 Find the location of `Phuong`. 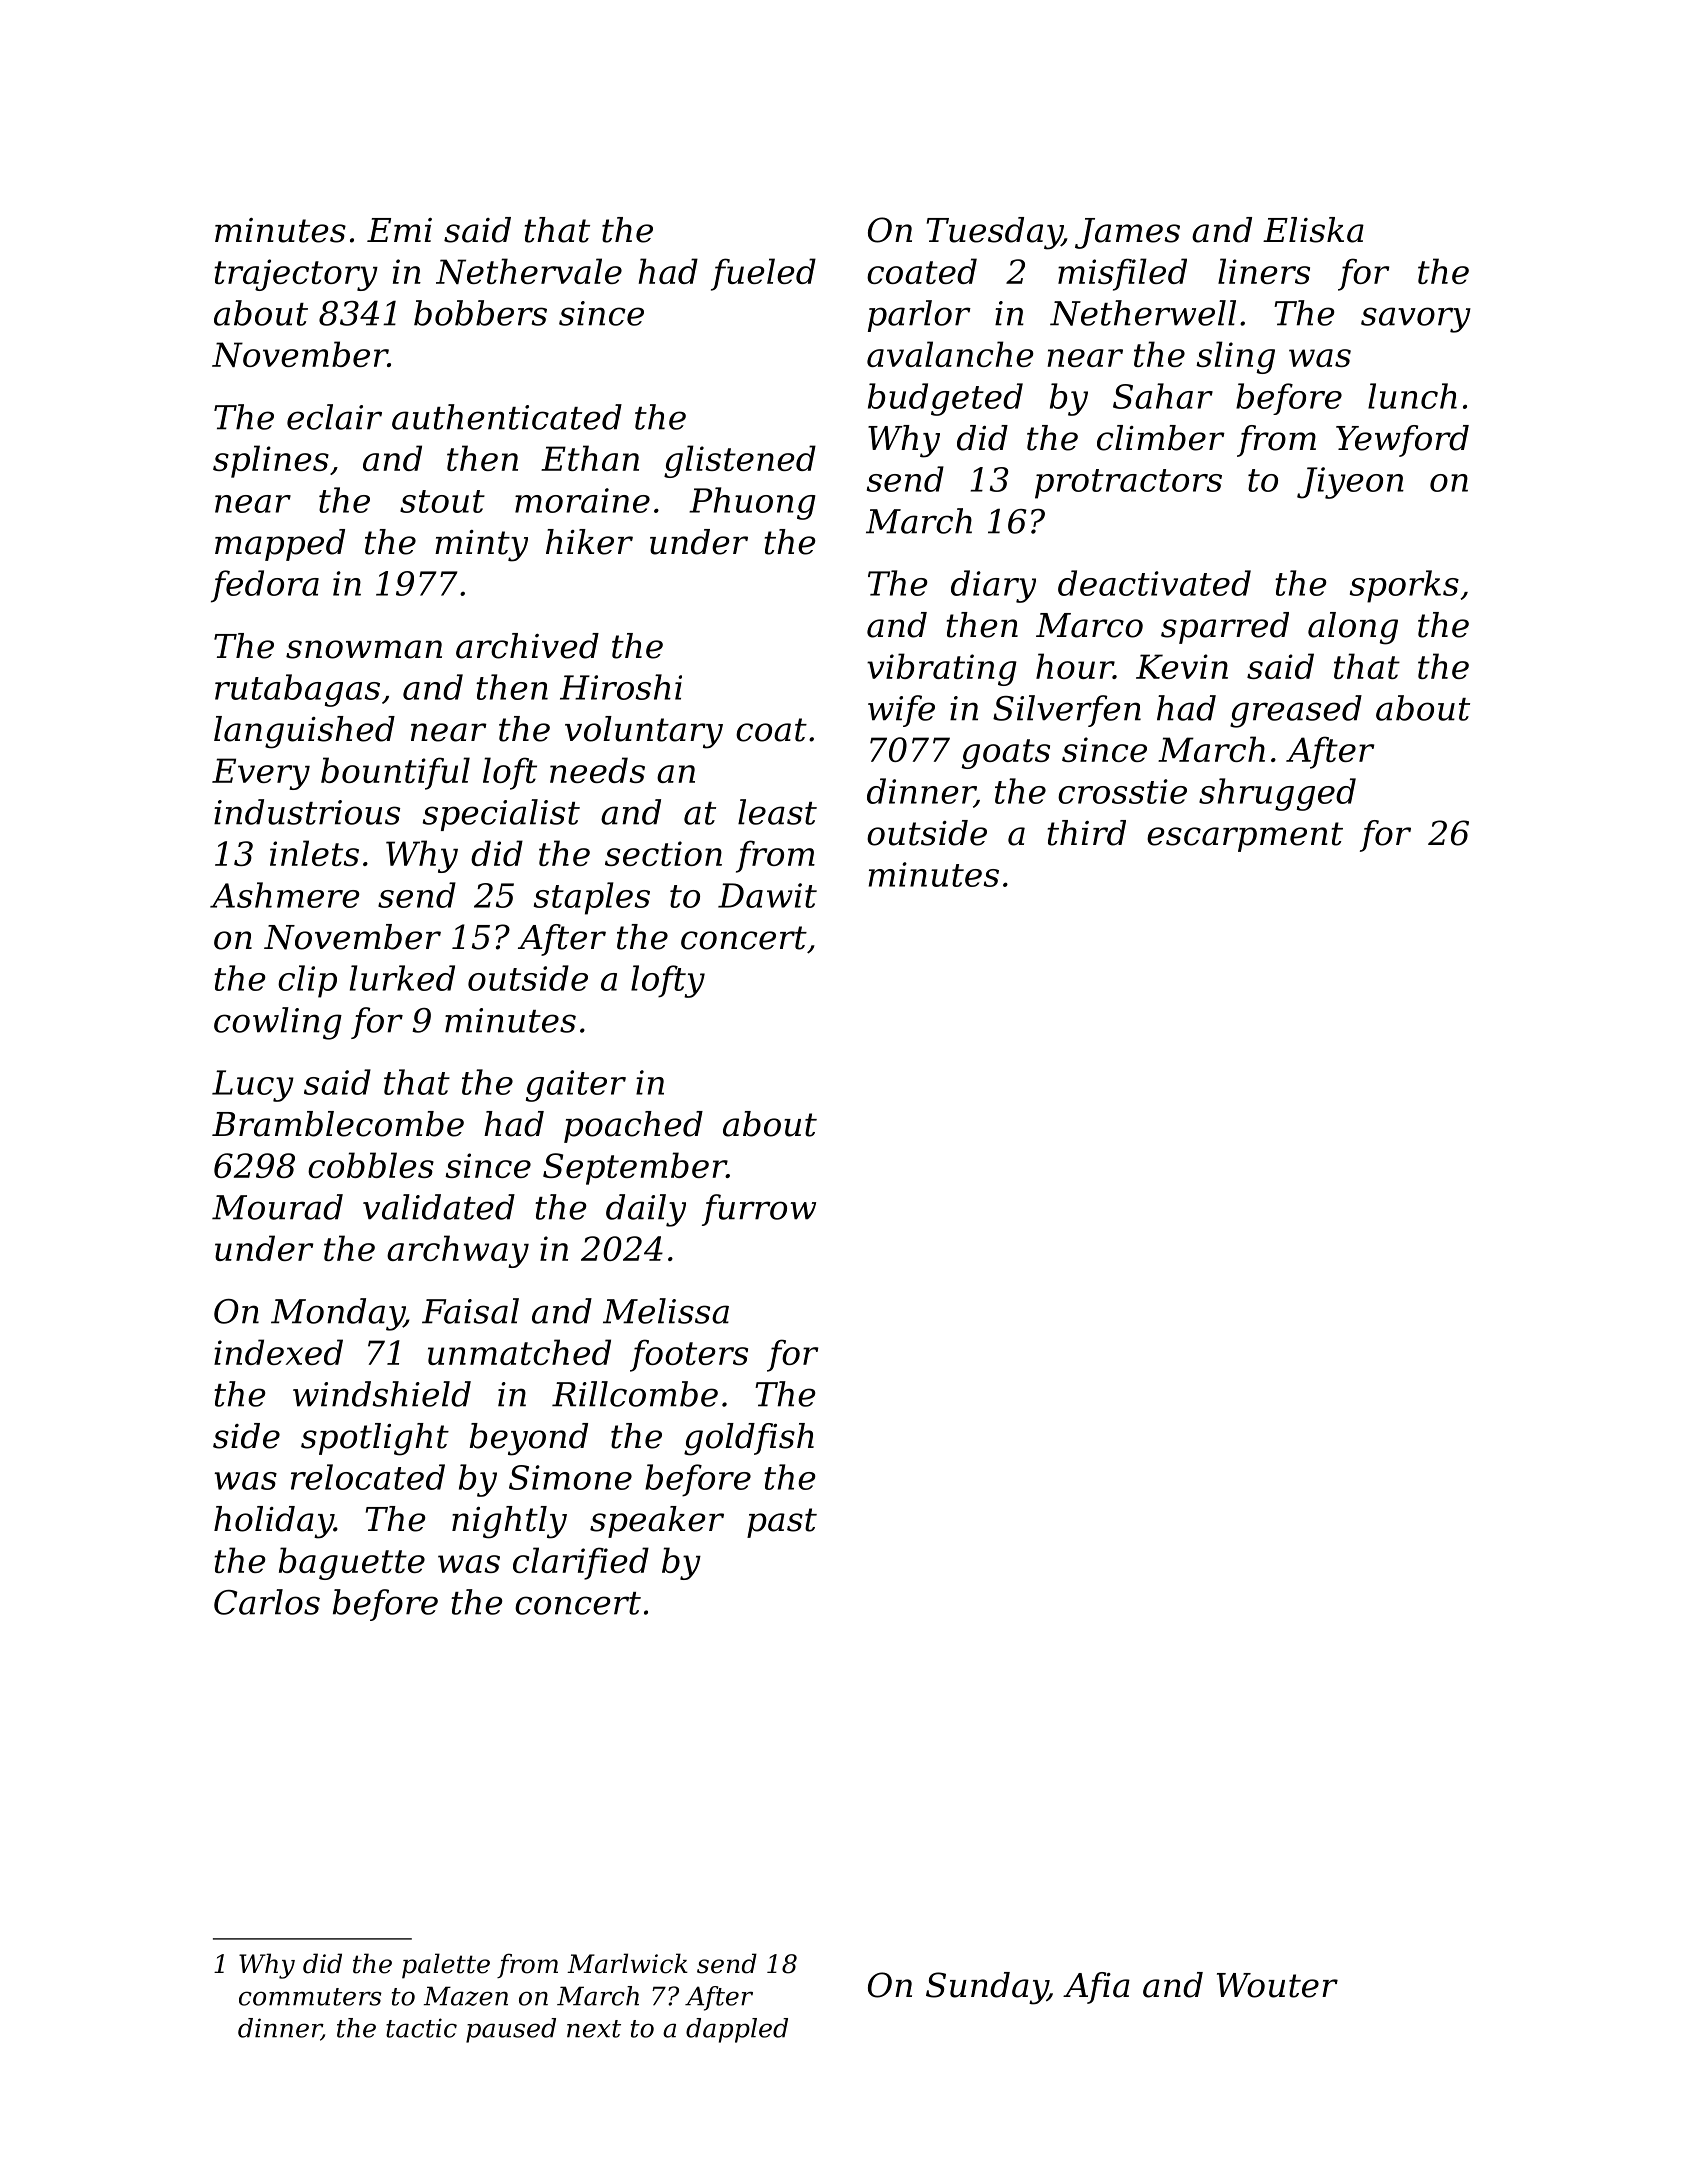

Phuong is located at coordinates (752, 503).
